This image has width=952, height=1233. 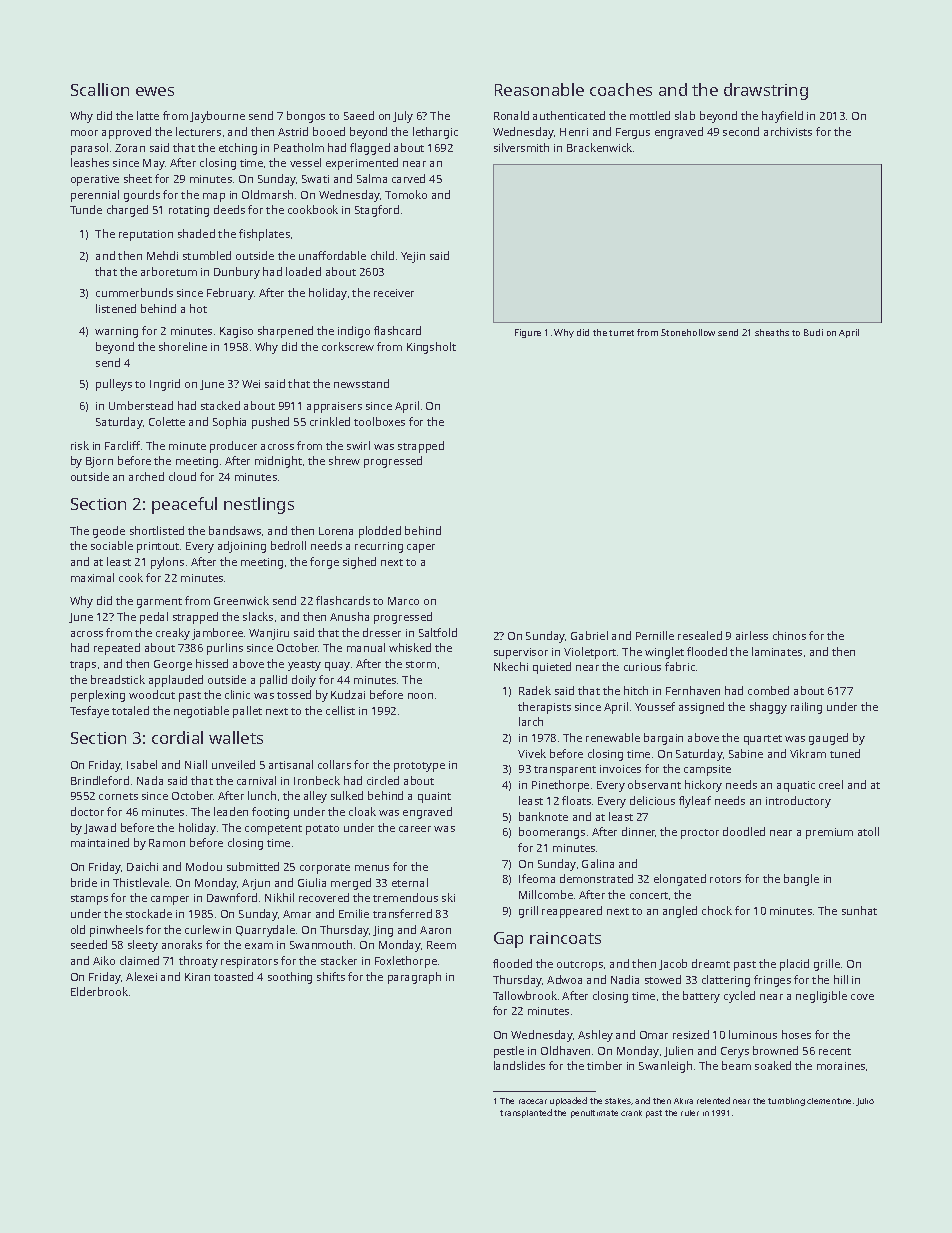 What do you see at coordinates (700, 635) in the image?
I see `resealed` at bounding box center [700, 635].
